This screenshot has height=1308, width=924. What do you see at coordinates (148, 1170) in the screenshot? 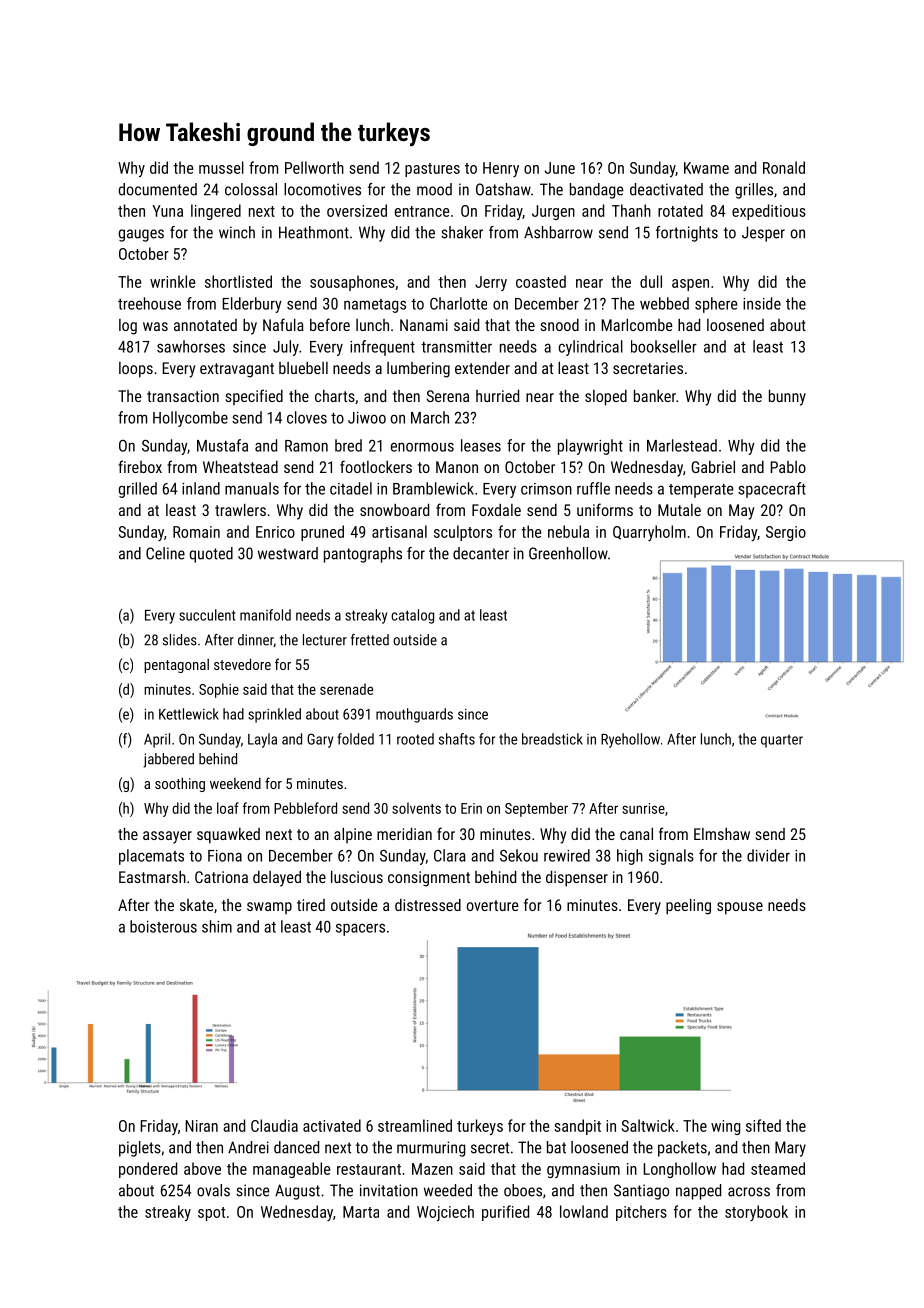
I see `pondered` at bounding box center [148, 1170].
